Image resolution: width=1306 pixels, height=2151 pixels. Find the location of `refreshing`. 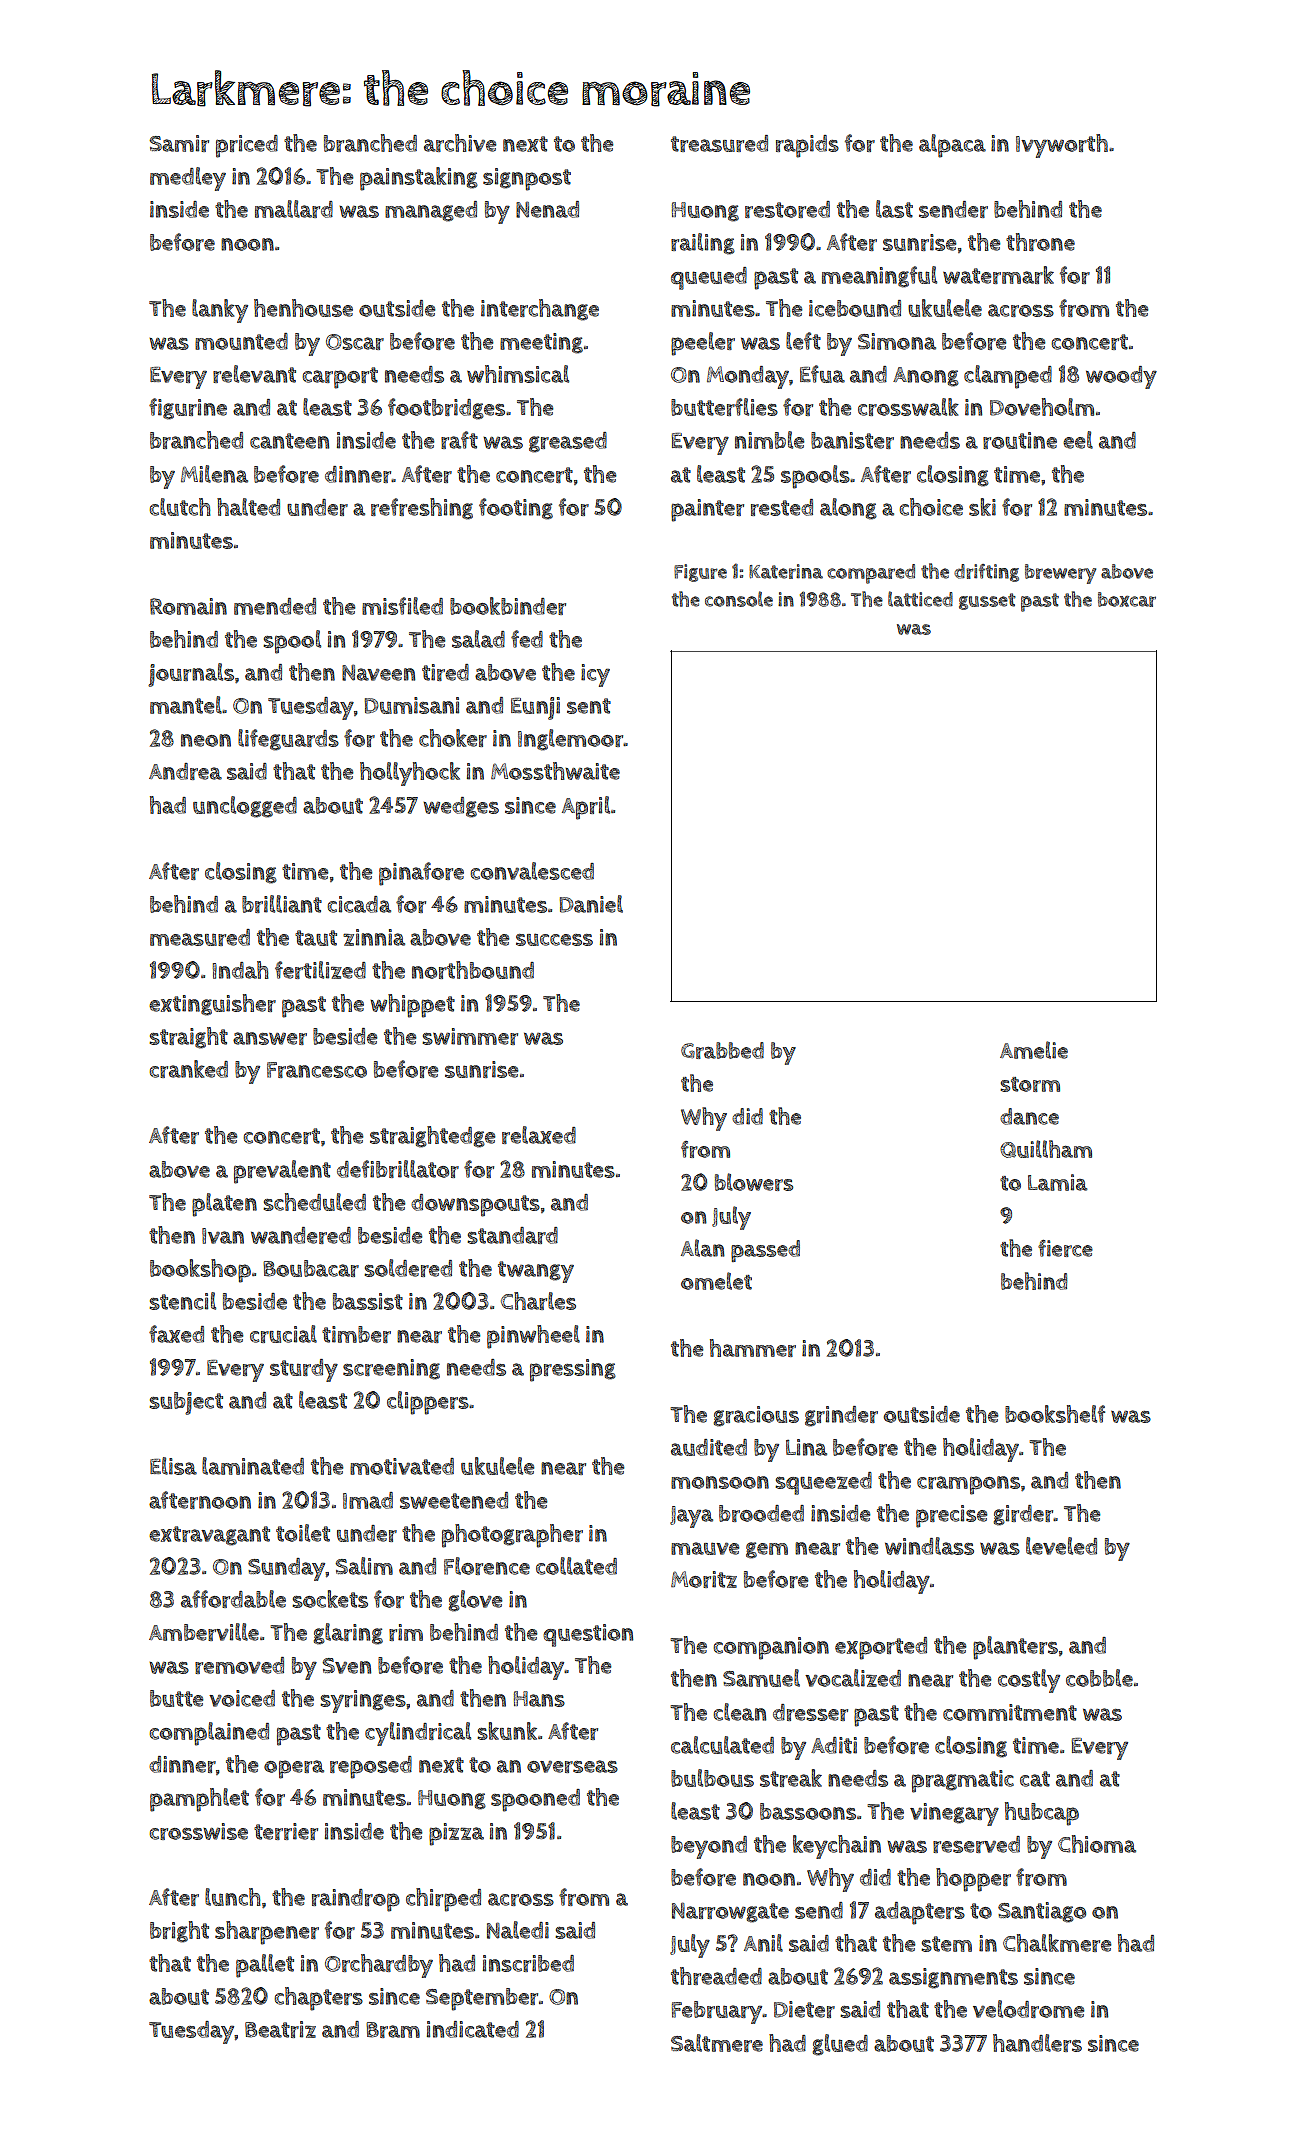

refreshing is located at coordinates (422, 509).
